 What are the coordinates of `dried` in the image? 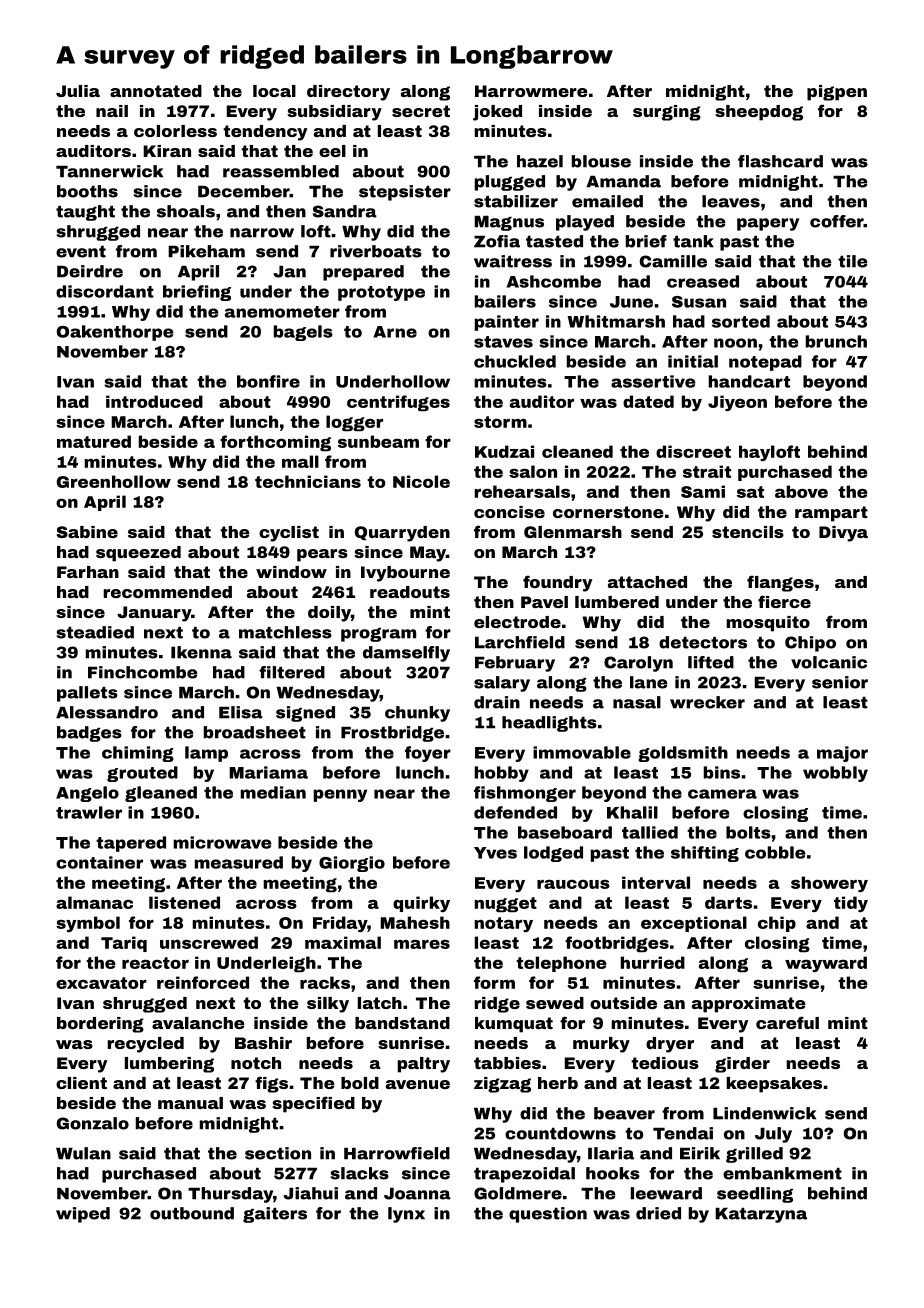 It's located at (658, 1213).
